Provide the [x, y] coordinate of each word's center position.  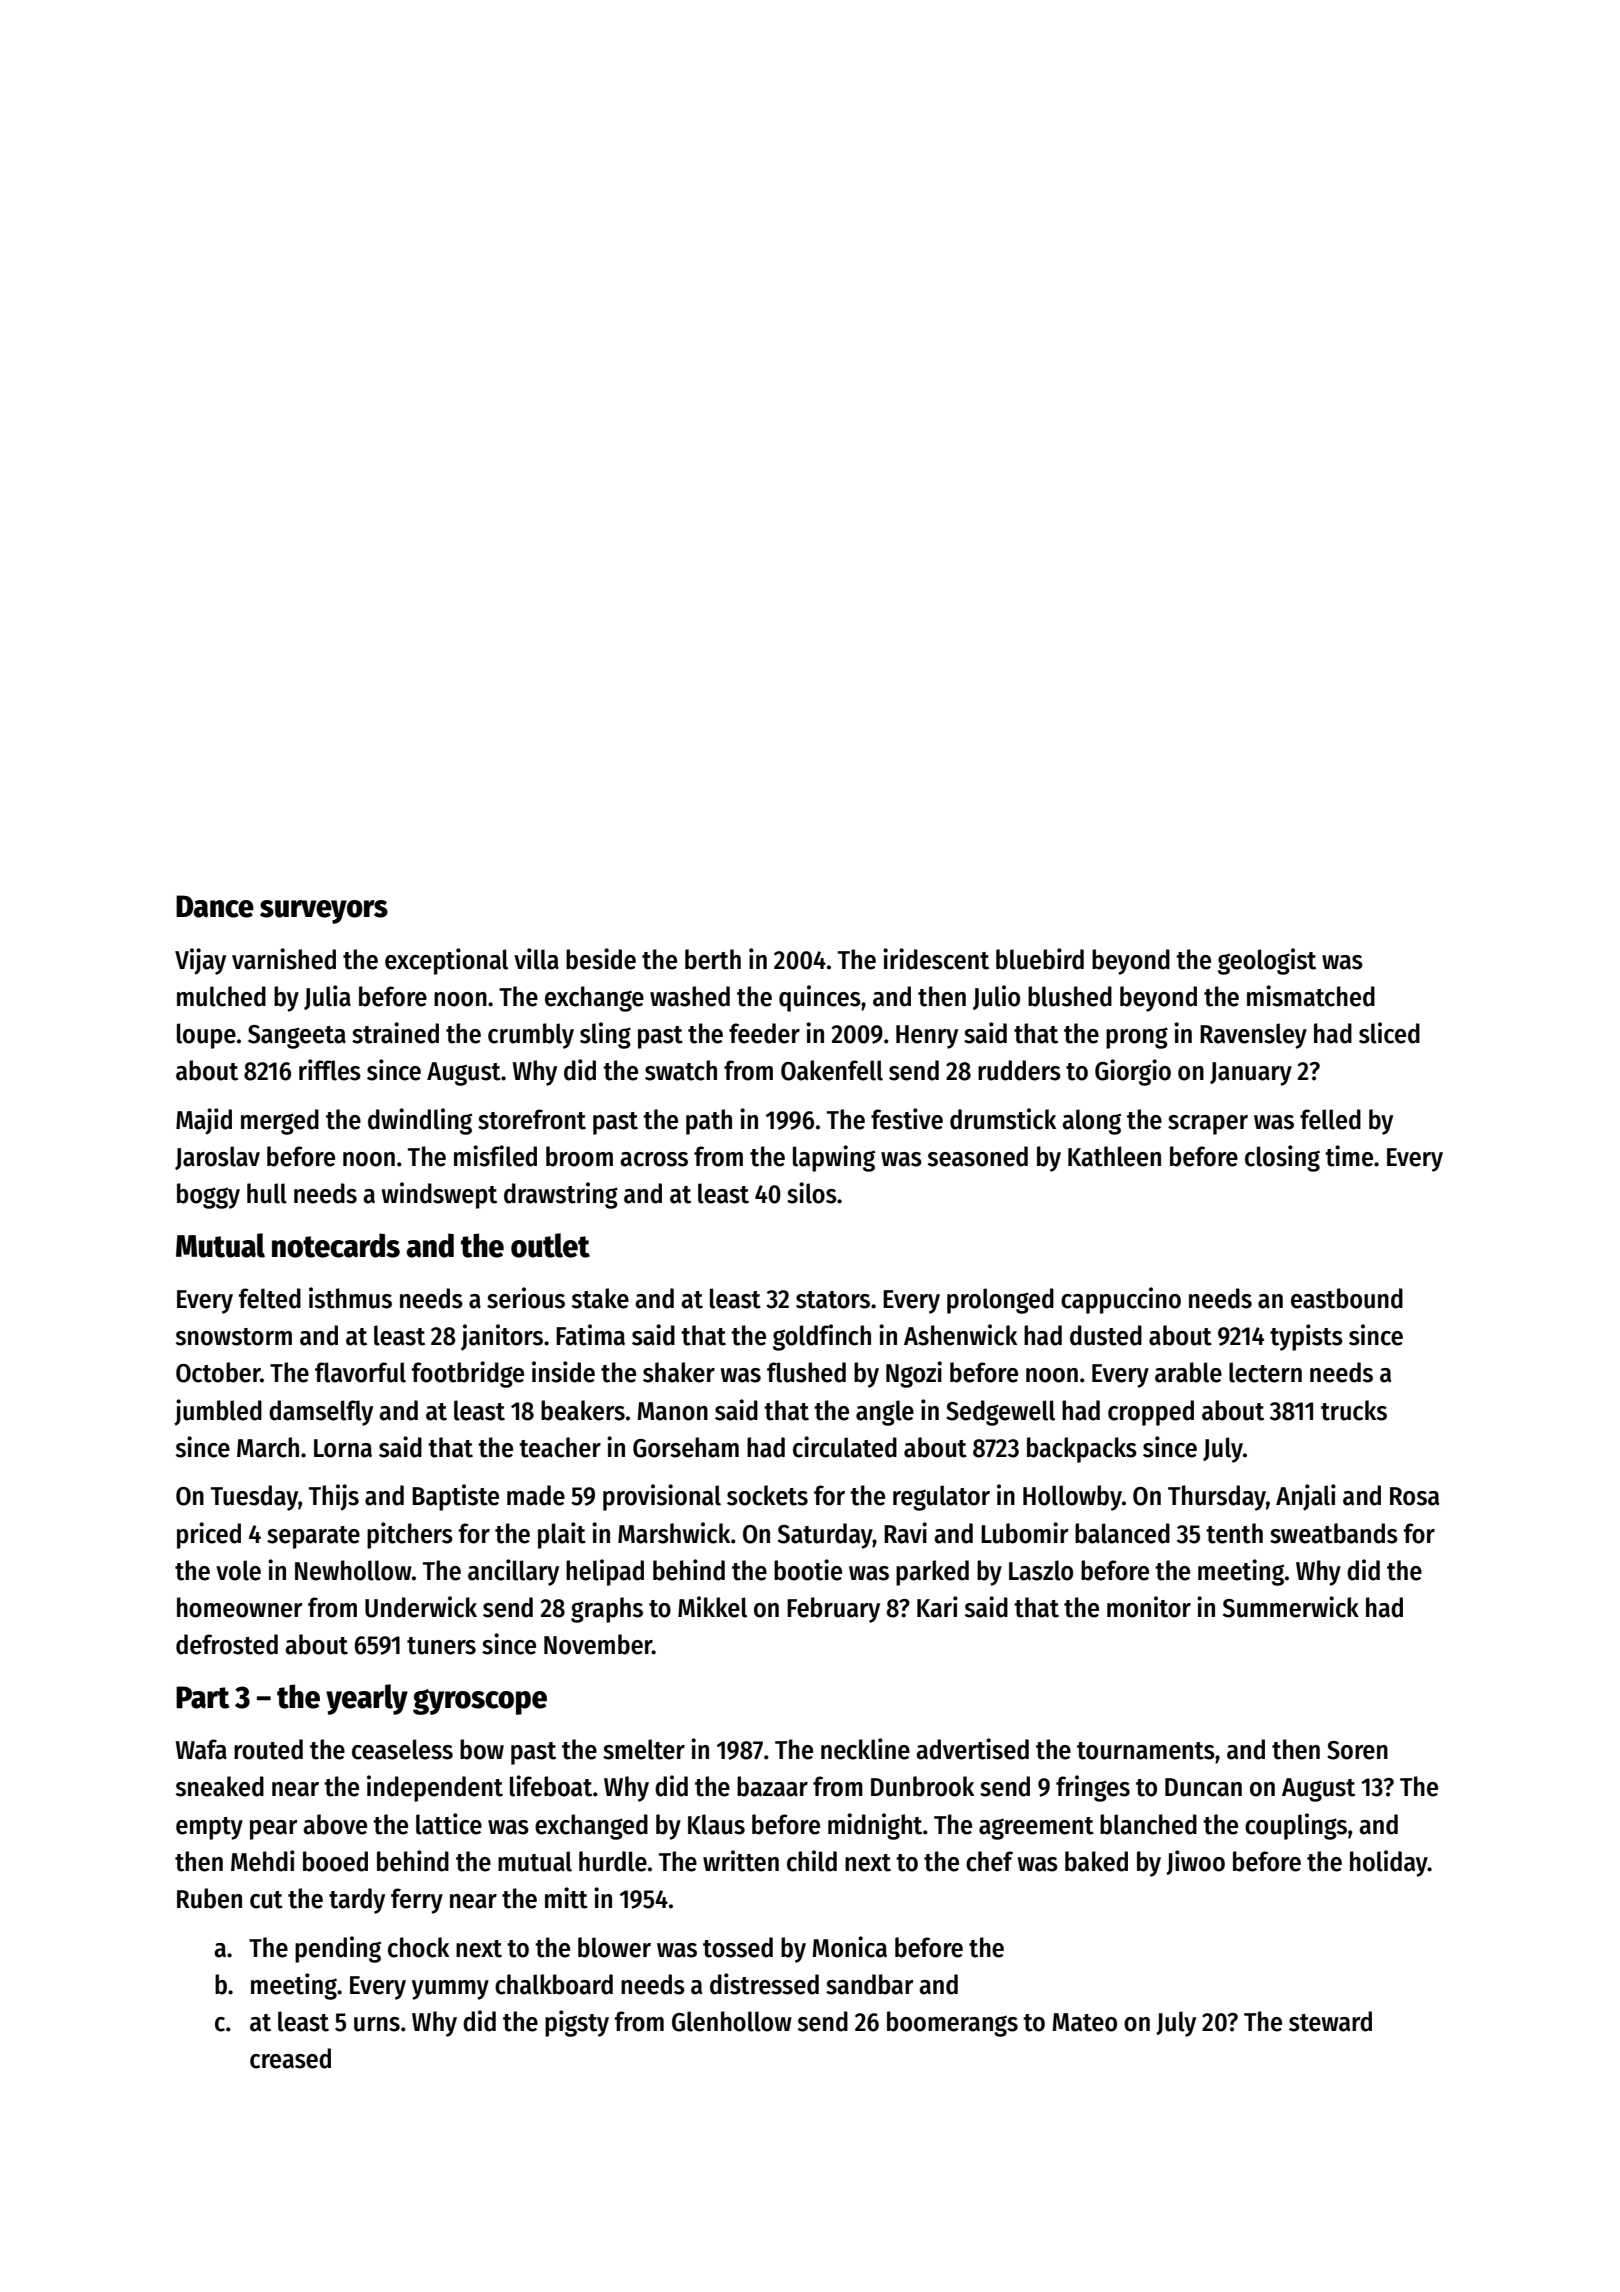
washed [690, 996]
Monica [849, 1947]
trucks [1354, 1410]
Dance [215, 906]
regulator [941, 1498]
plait [562, 1535]
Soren [1357, 1750]
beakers [583, 1410]
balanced [1122, 1533]
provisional [662, 1497]
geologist [1267, 961]
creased [290, 2058]
